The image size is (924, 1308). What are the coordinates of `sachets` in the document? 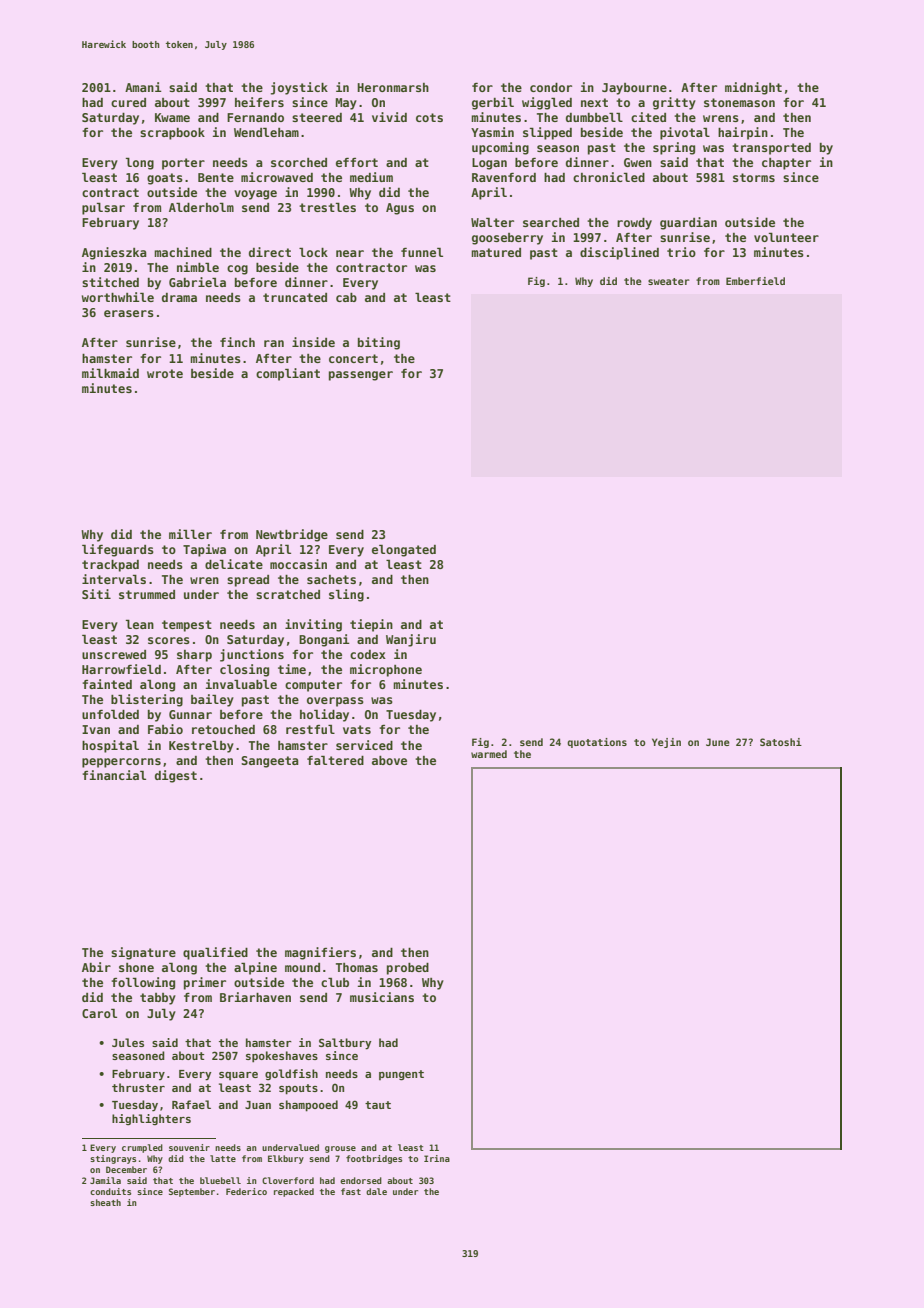 It's located at (331, 579).
